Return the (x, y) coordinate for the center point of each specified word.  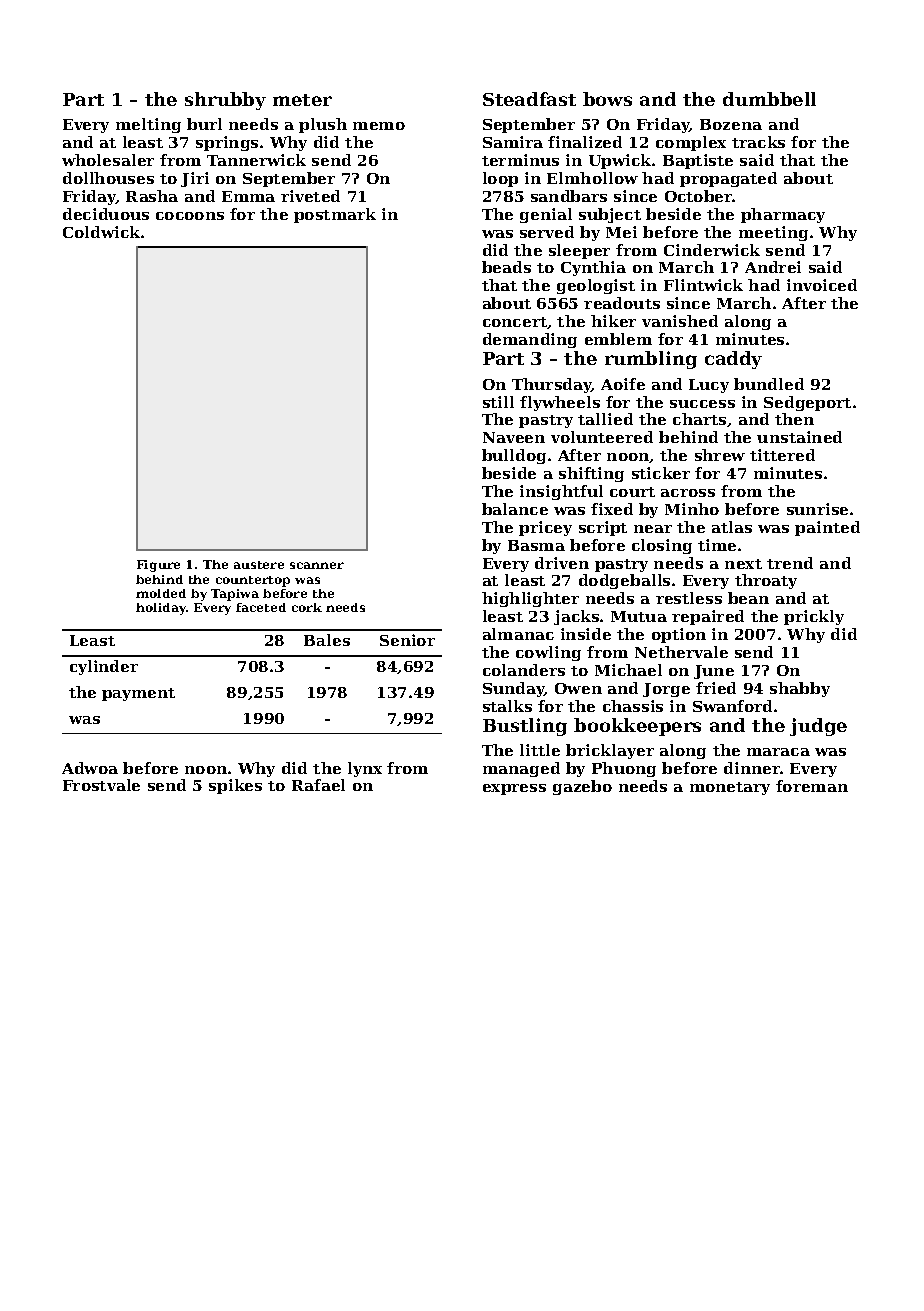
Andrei (773, 267)
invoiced (822, 285)
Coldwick (101, 232)
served (547, 232)
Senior (407, 640)
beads (506, 267)
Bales (327, 640)
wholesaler (108, 160)
